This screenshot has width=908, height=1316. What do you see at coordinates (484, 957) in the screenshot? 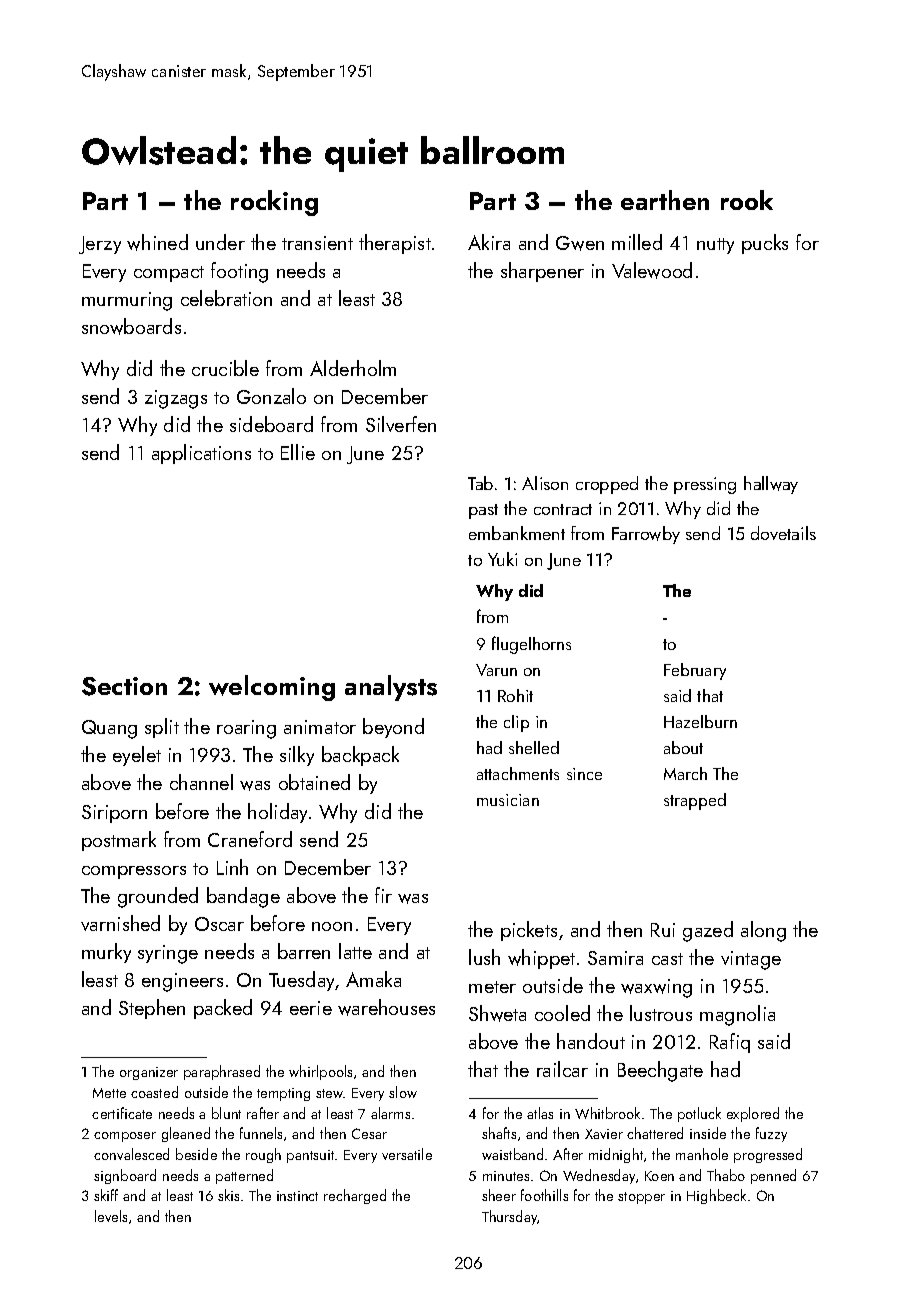
I see `lush` at bounding box center [484, 957].
